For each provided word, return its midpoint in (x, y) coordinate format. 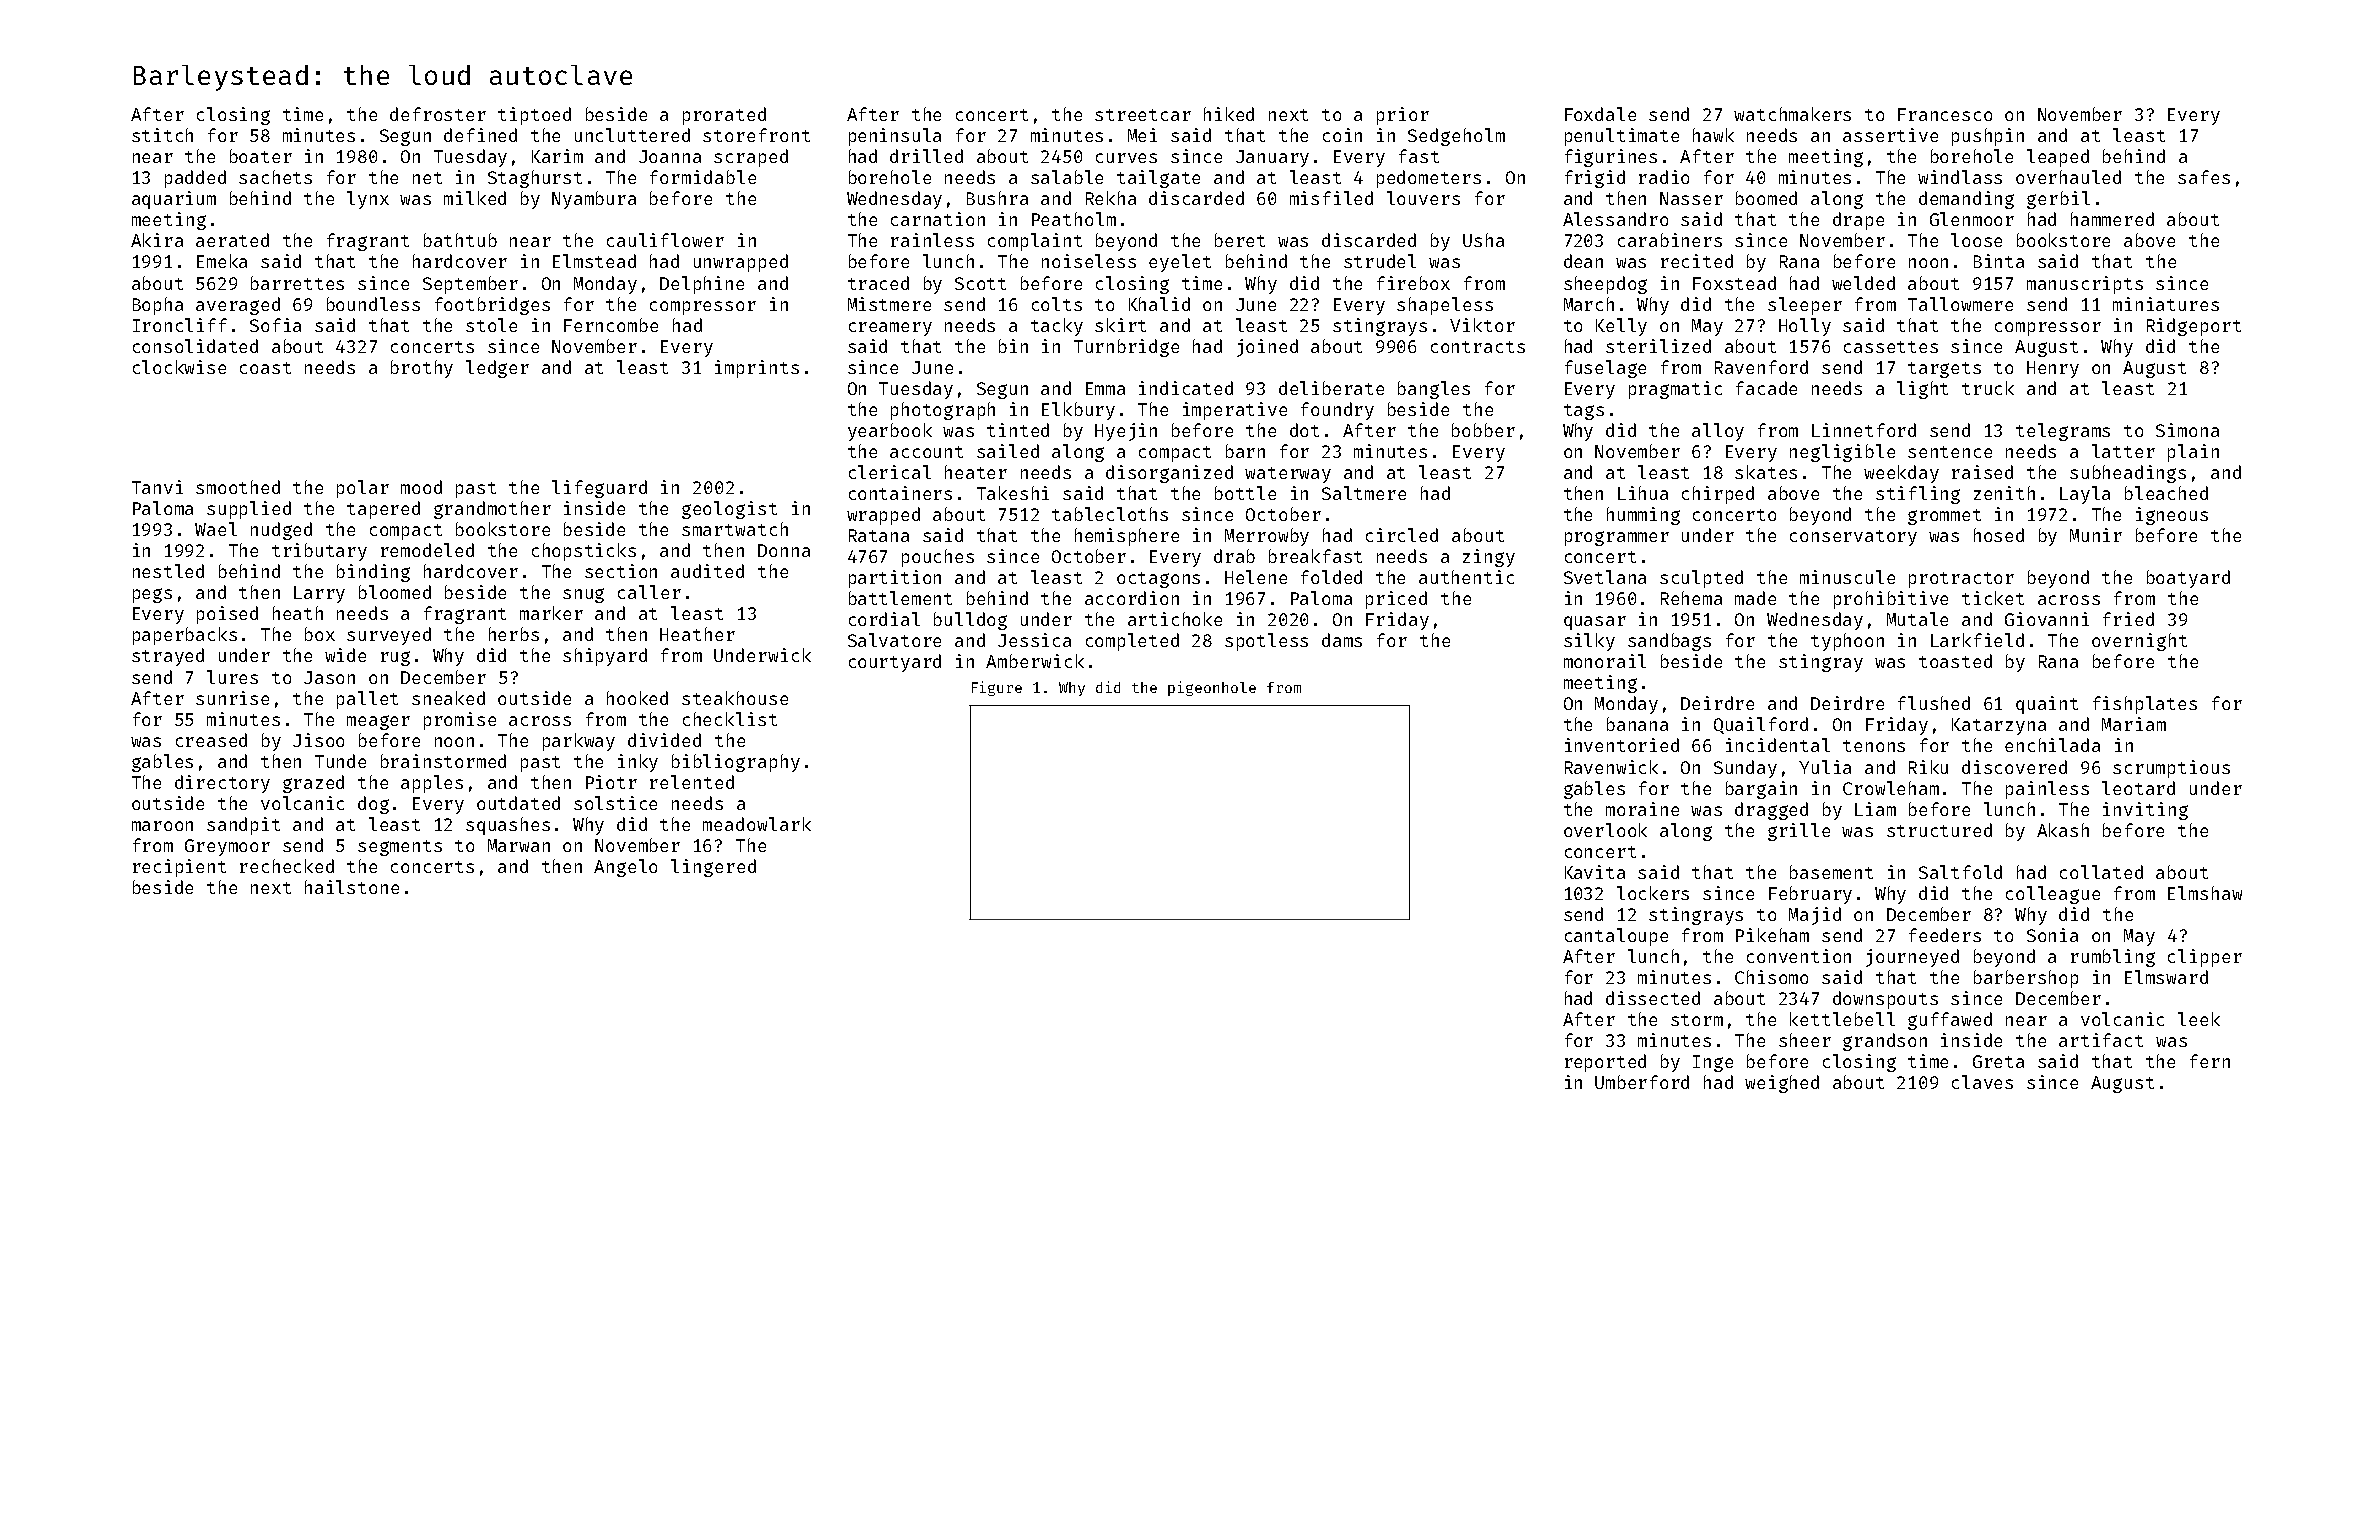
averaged (238, 306)
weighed (1782, 1084)
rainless (932, 240)
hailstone (352, 887)
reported (1605, 1063)
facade (1766, 388)
